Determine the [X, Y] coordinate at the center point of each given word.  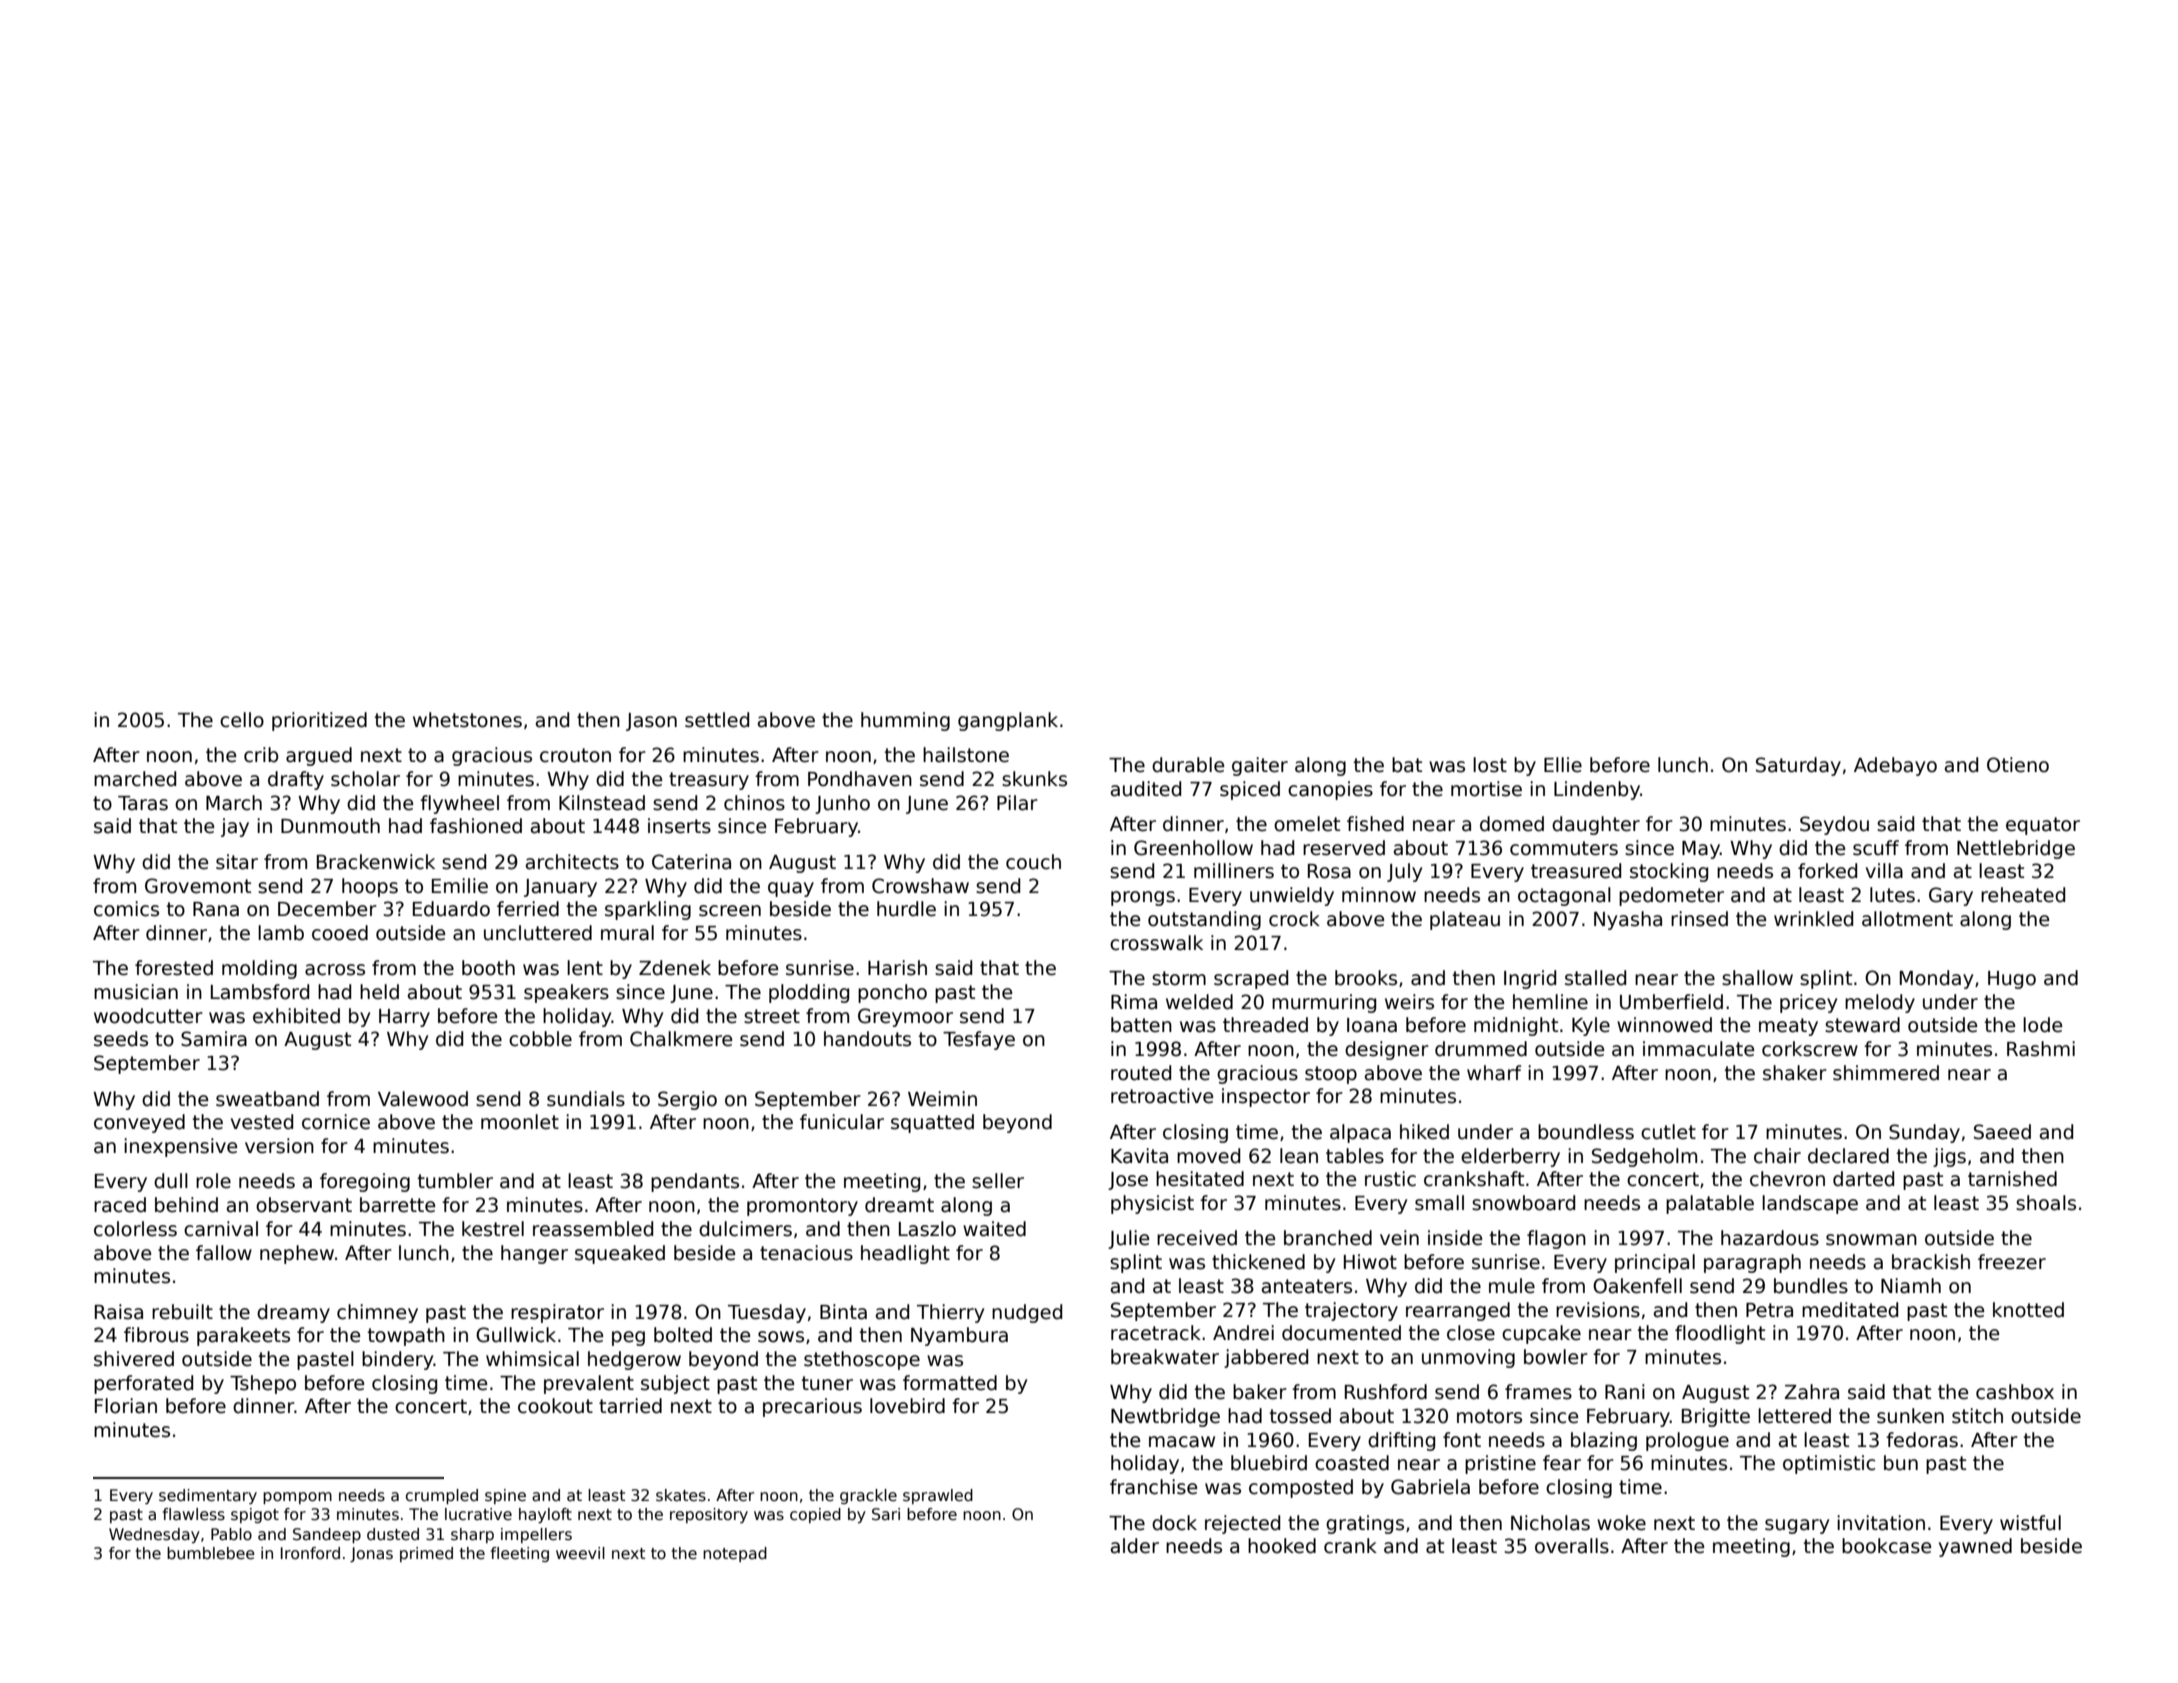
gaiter [1260, 766]
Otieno [2018, 765]
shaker [1795, 1073]
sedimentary [208, 1496]
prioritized [319, 721]
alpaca [1360, 1133]
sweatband [267, 1099]
